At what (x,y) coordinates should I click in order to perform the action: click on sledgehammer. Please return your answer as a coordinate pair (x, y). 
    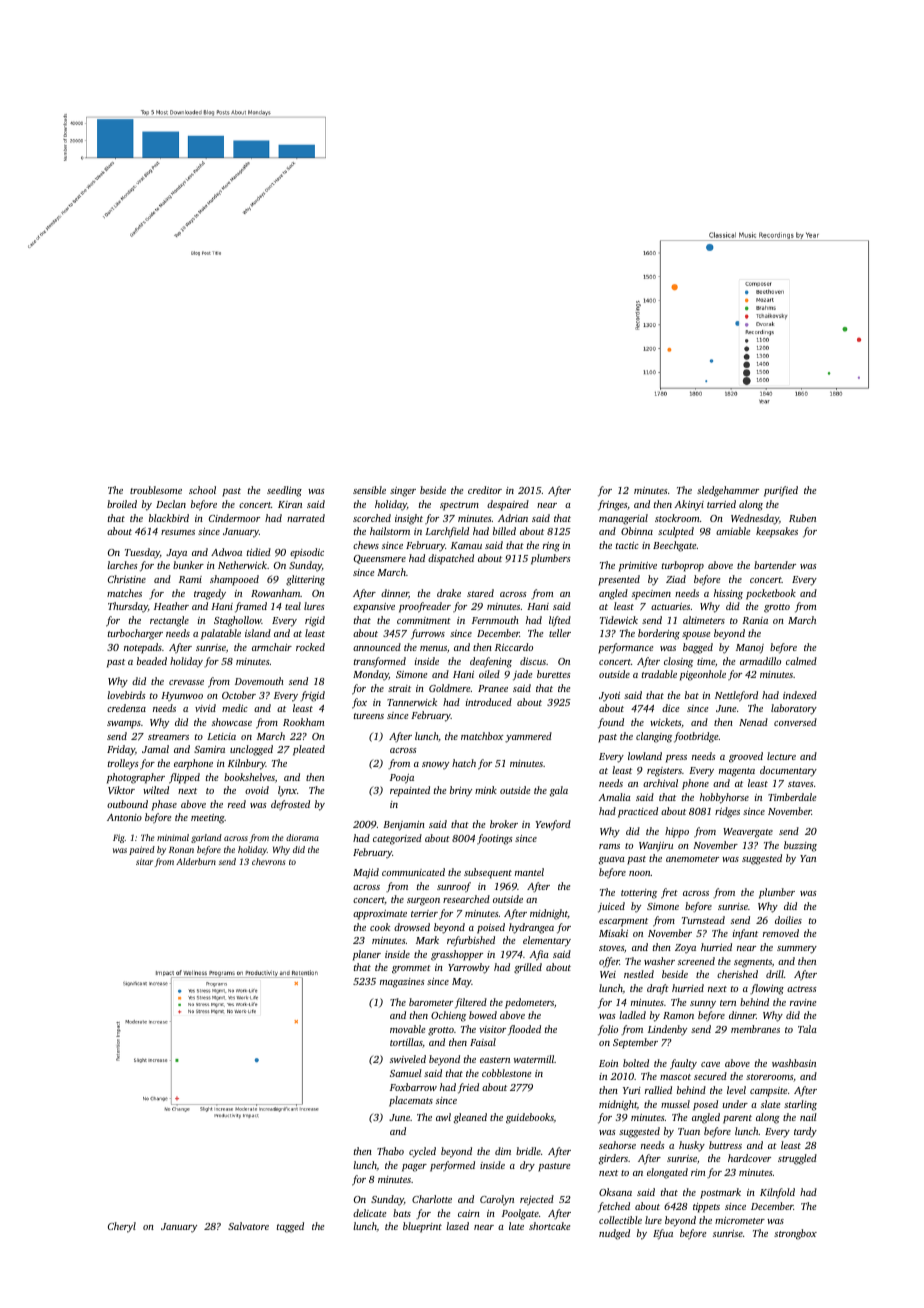
    Looking at the image, I should click on (728, 491).
